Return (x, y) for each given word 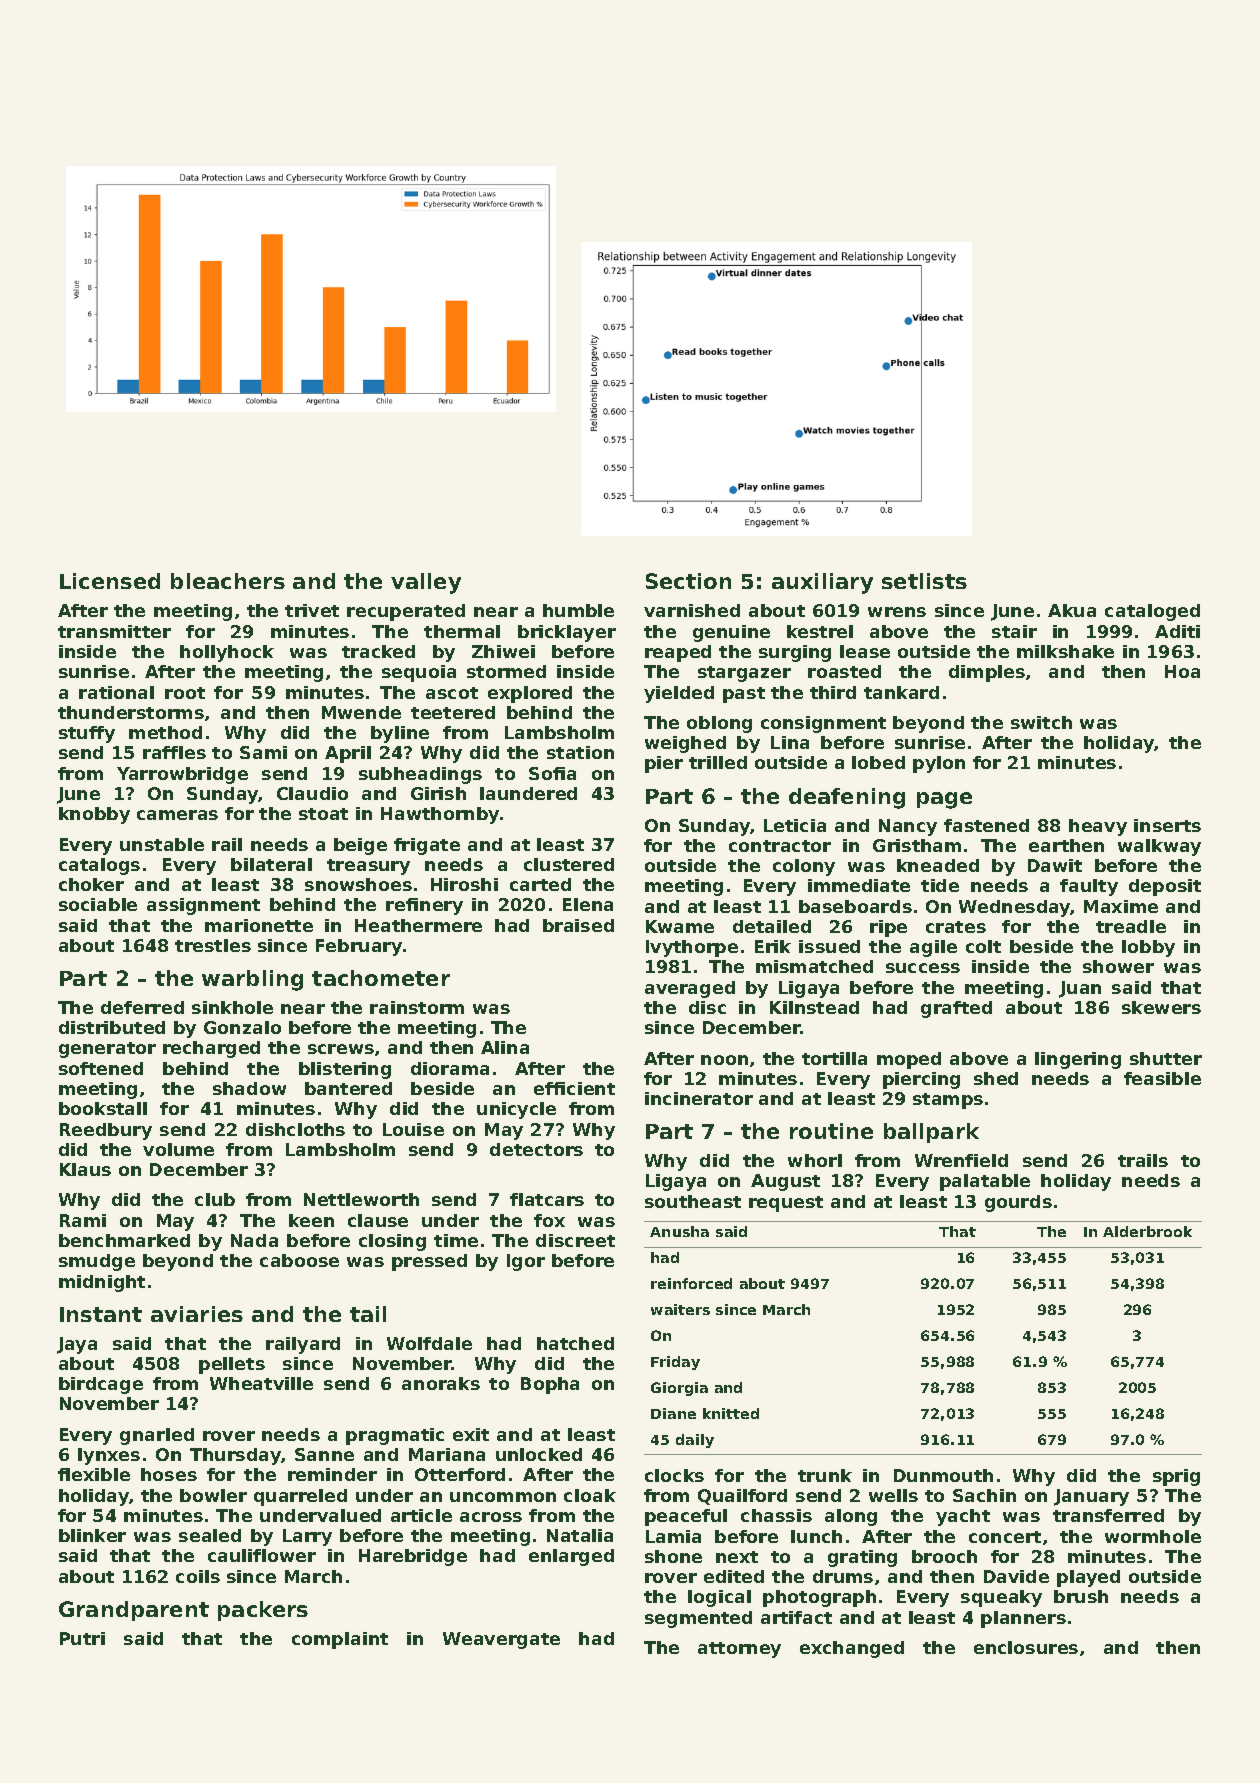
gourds (1018, 1203)
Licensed (110, 581)
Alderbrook (1147, 1231)
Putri (82, 1638)
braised (578, 925)
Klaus (85, 1169)
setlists (924, 581)
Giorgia (679, 1389)
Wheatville (261, 1383)
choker (91, 884)
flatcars (547, 1199)
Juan (1080, 989)
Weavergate (501, 1640)
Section (688, 581)
